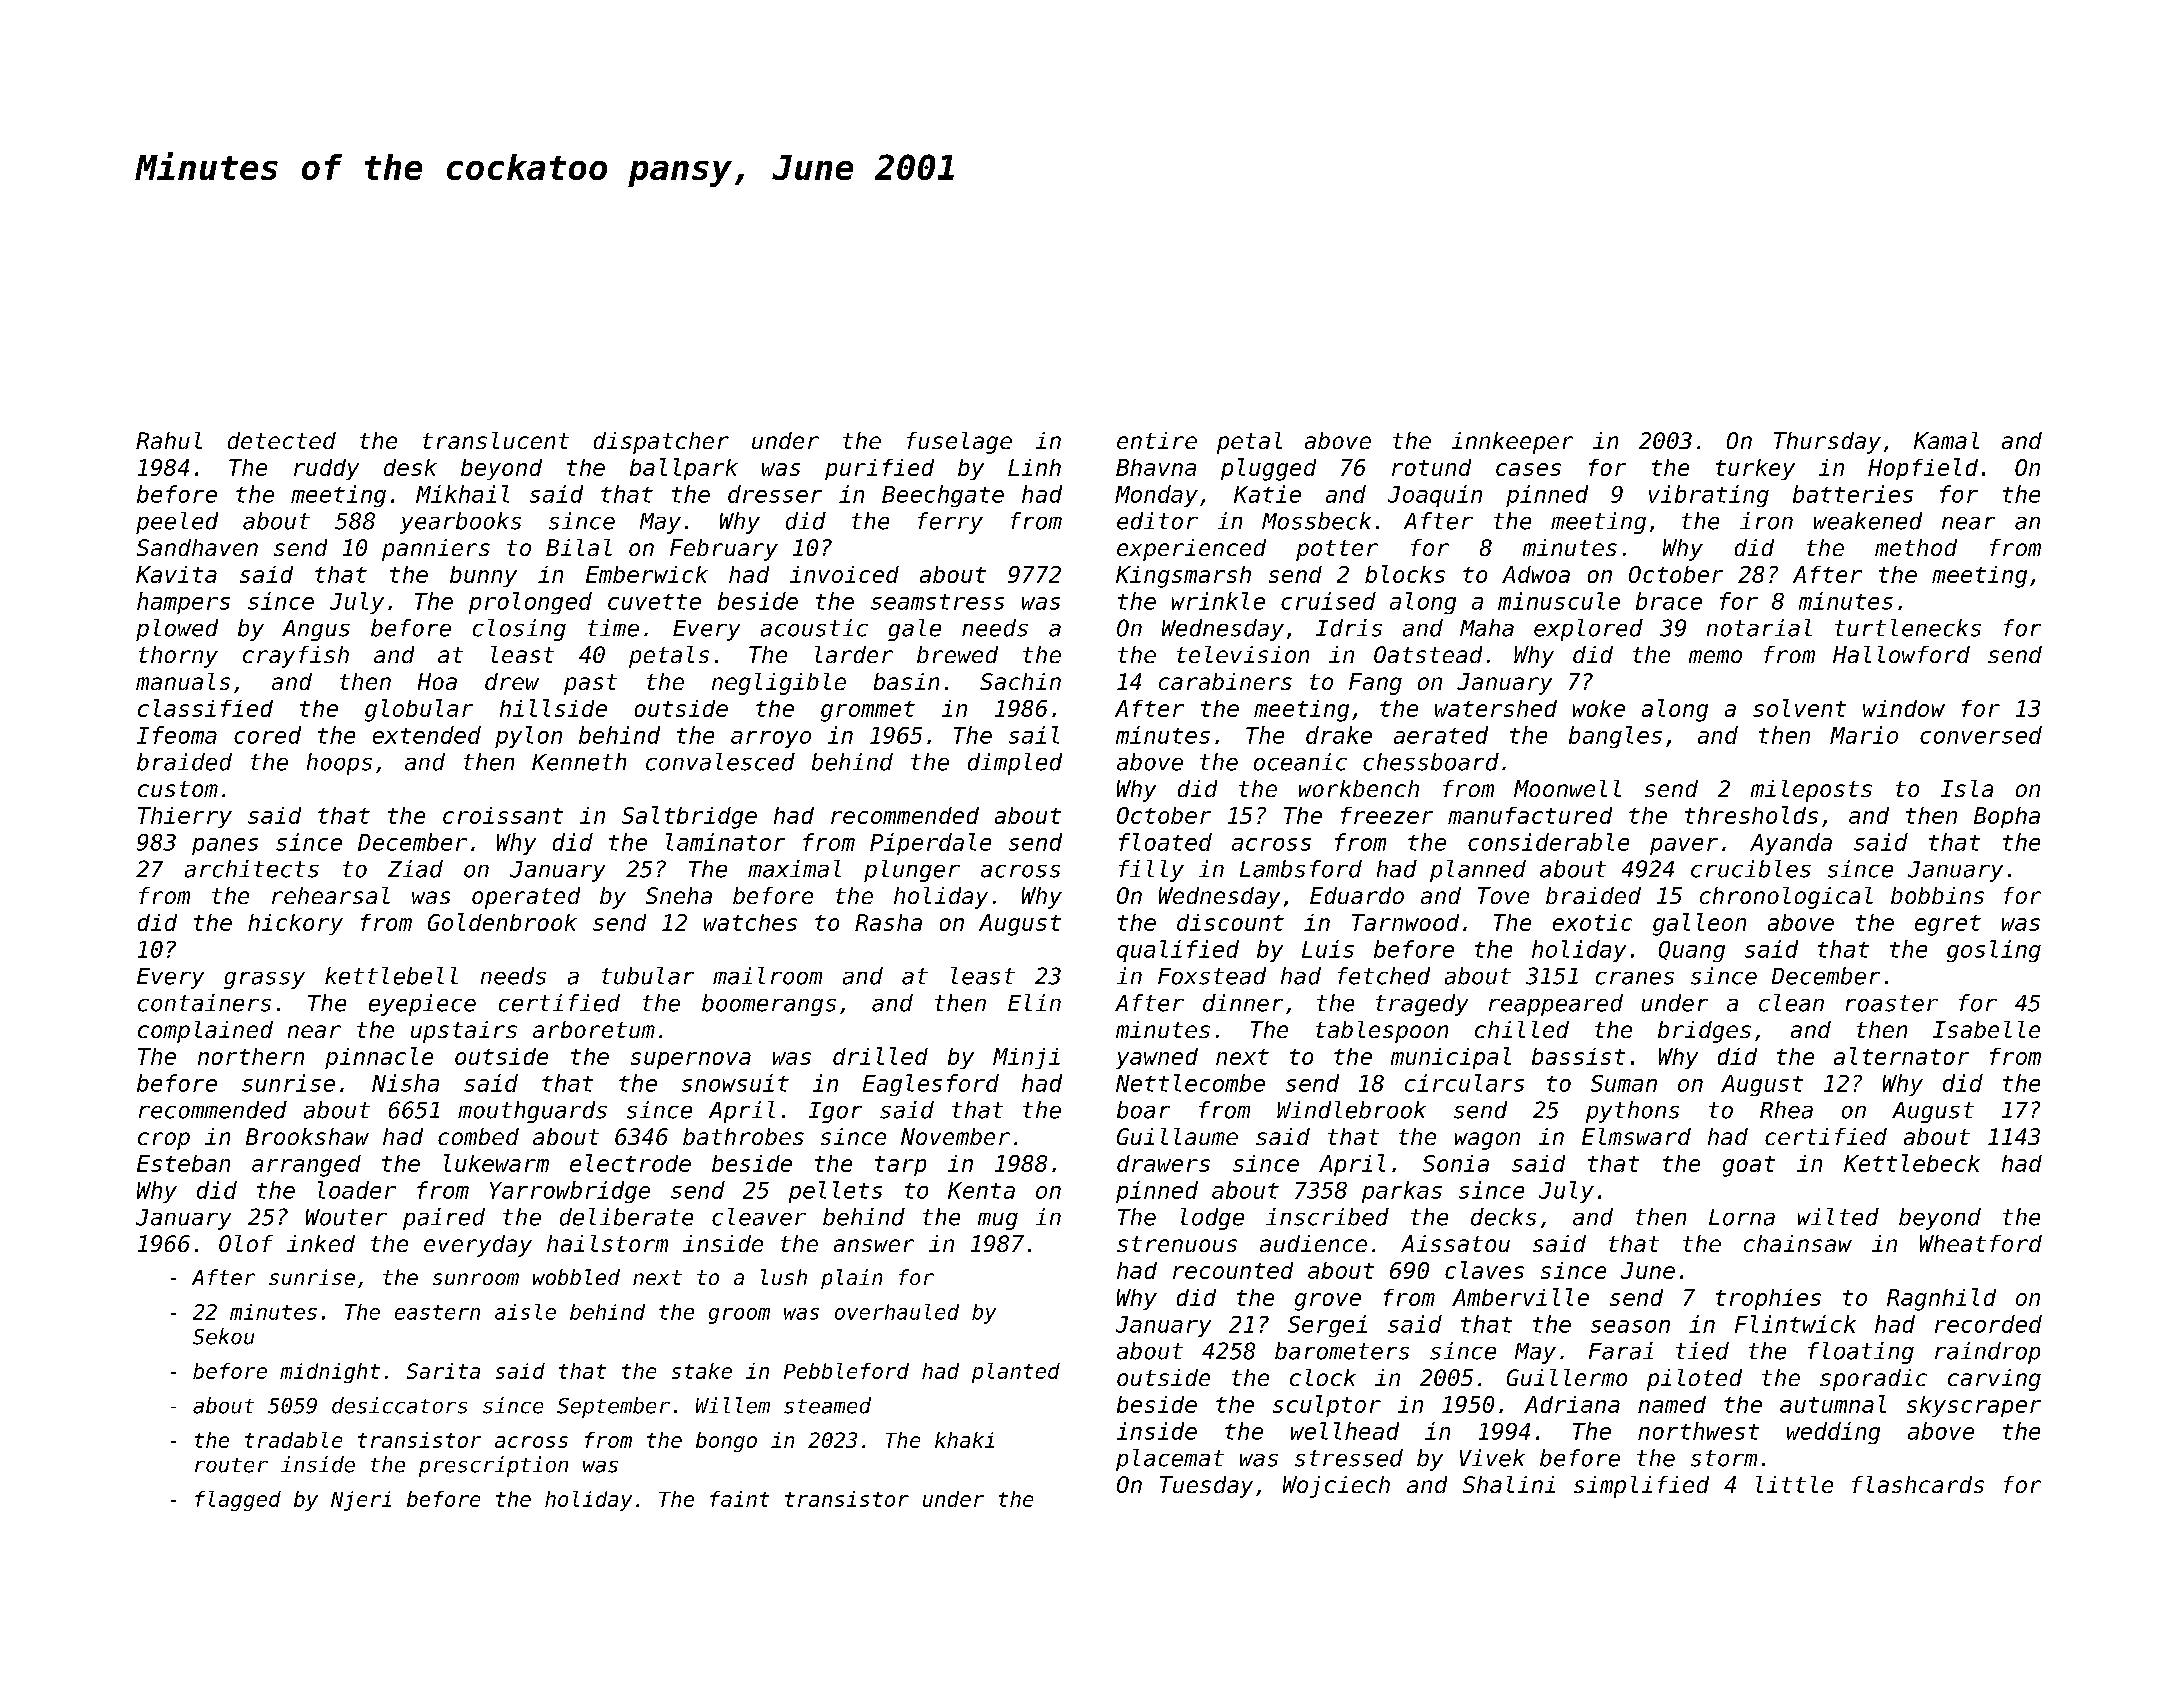  I want to click on Thursday, so click(1827, 443).
